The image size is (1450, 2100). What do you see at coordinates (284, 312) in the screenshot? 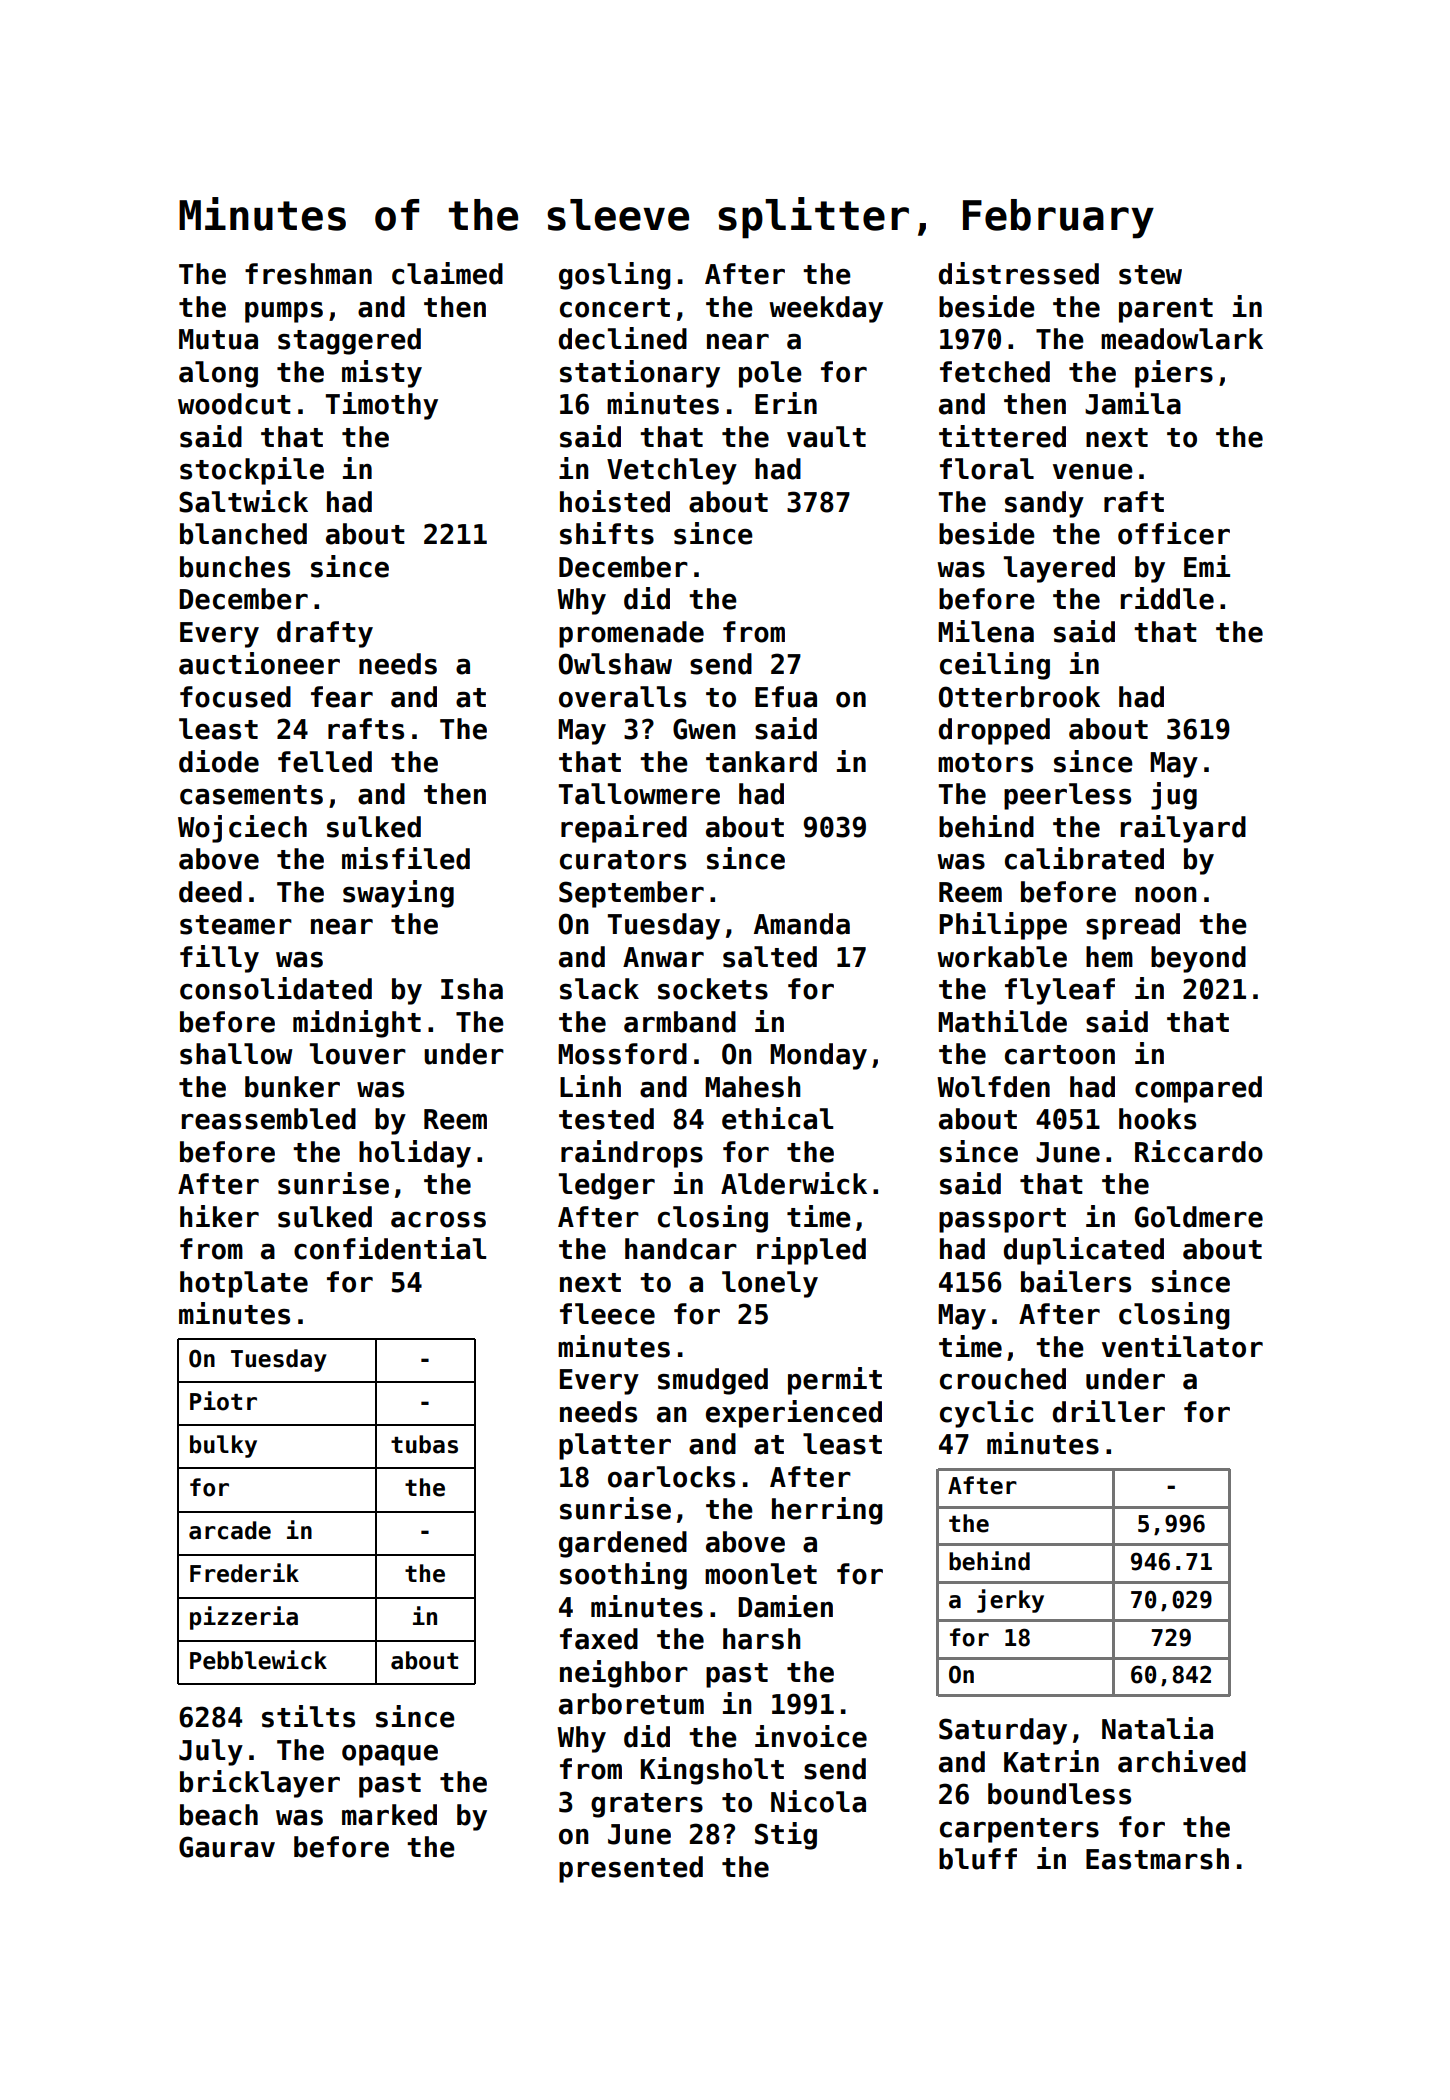
I see `pumps` at bounding box center [284, 312].
